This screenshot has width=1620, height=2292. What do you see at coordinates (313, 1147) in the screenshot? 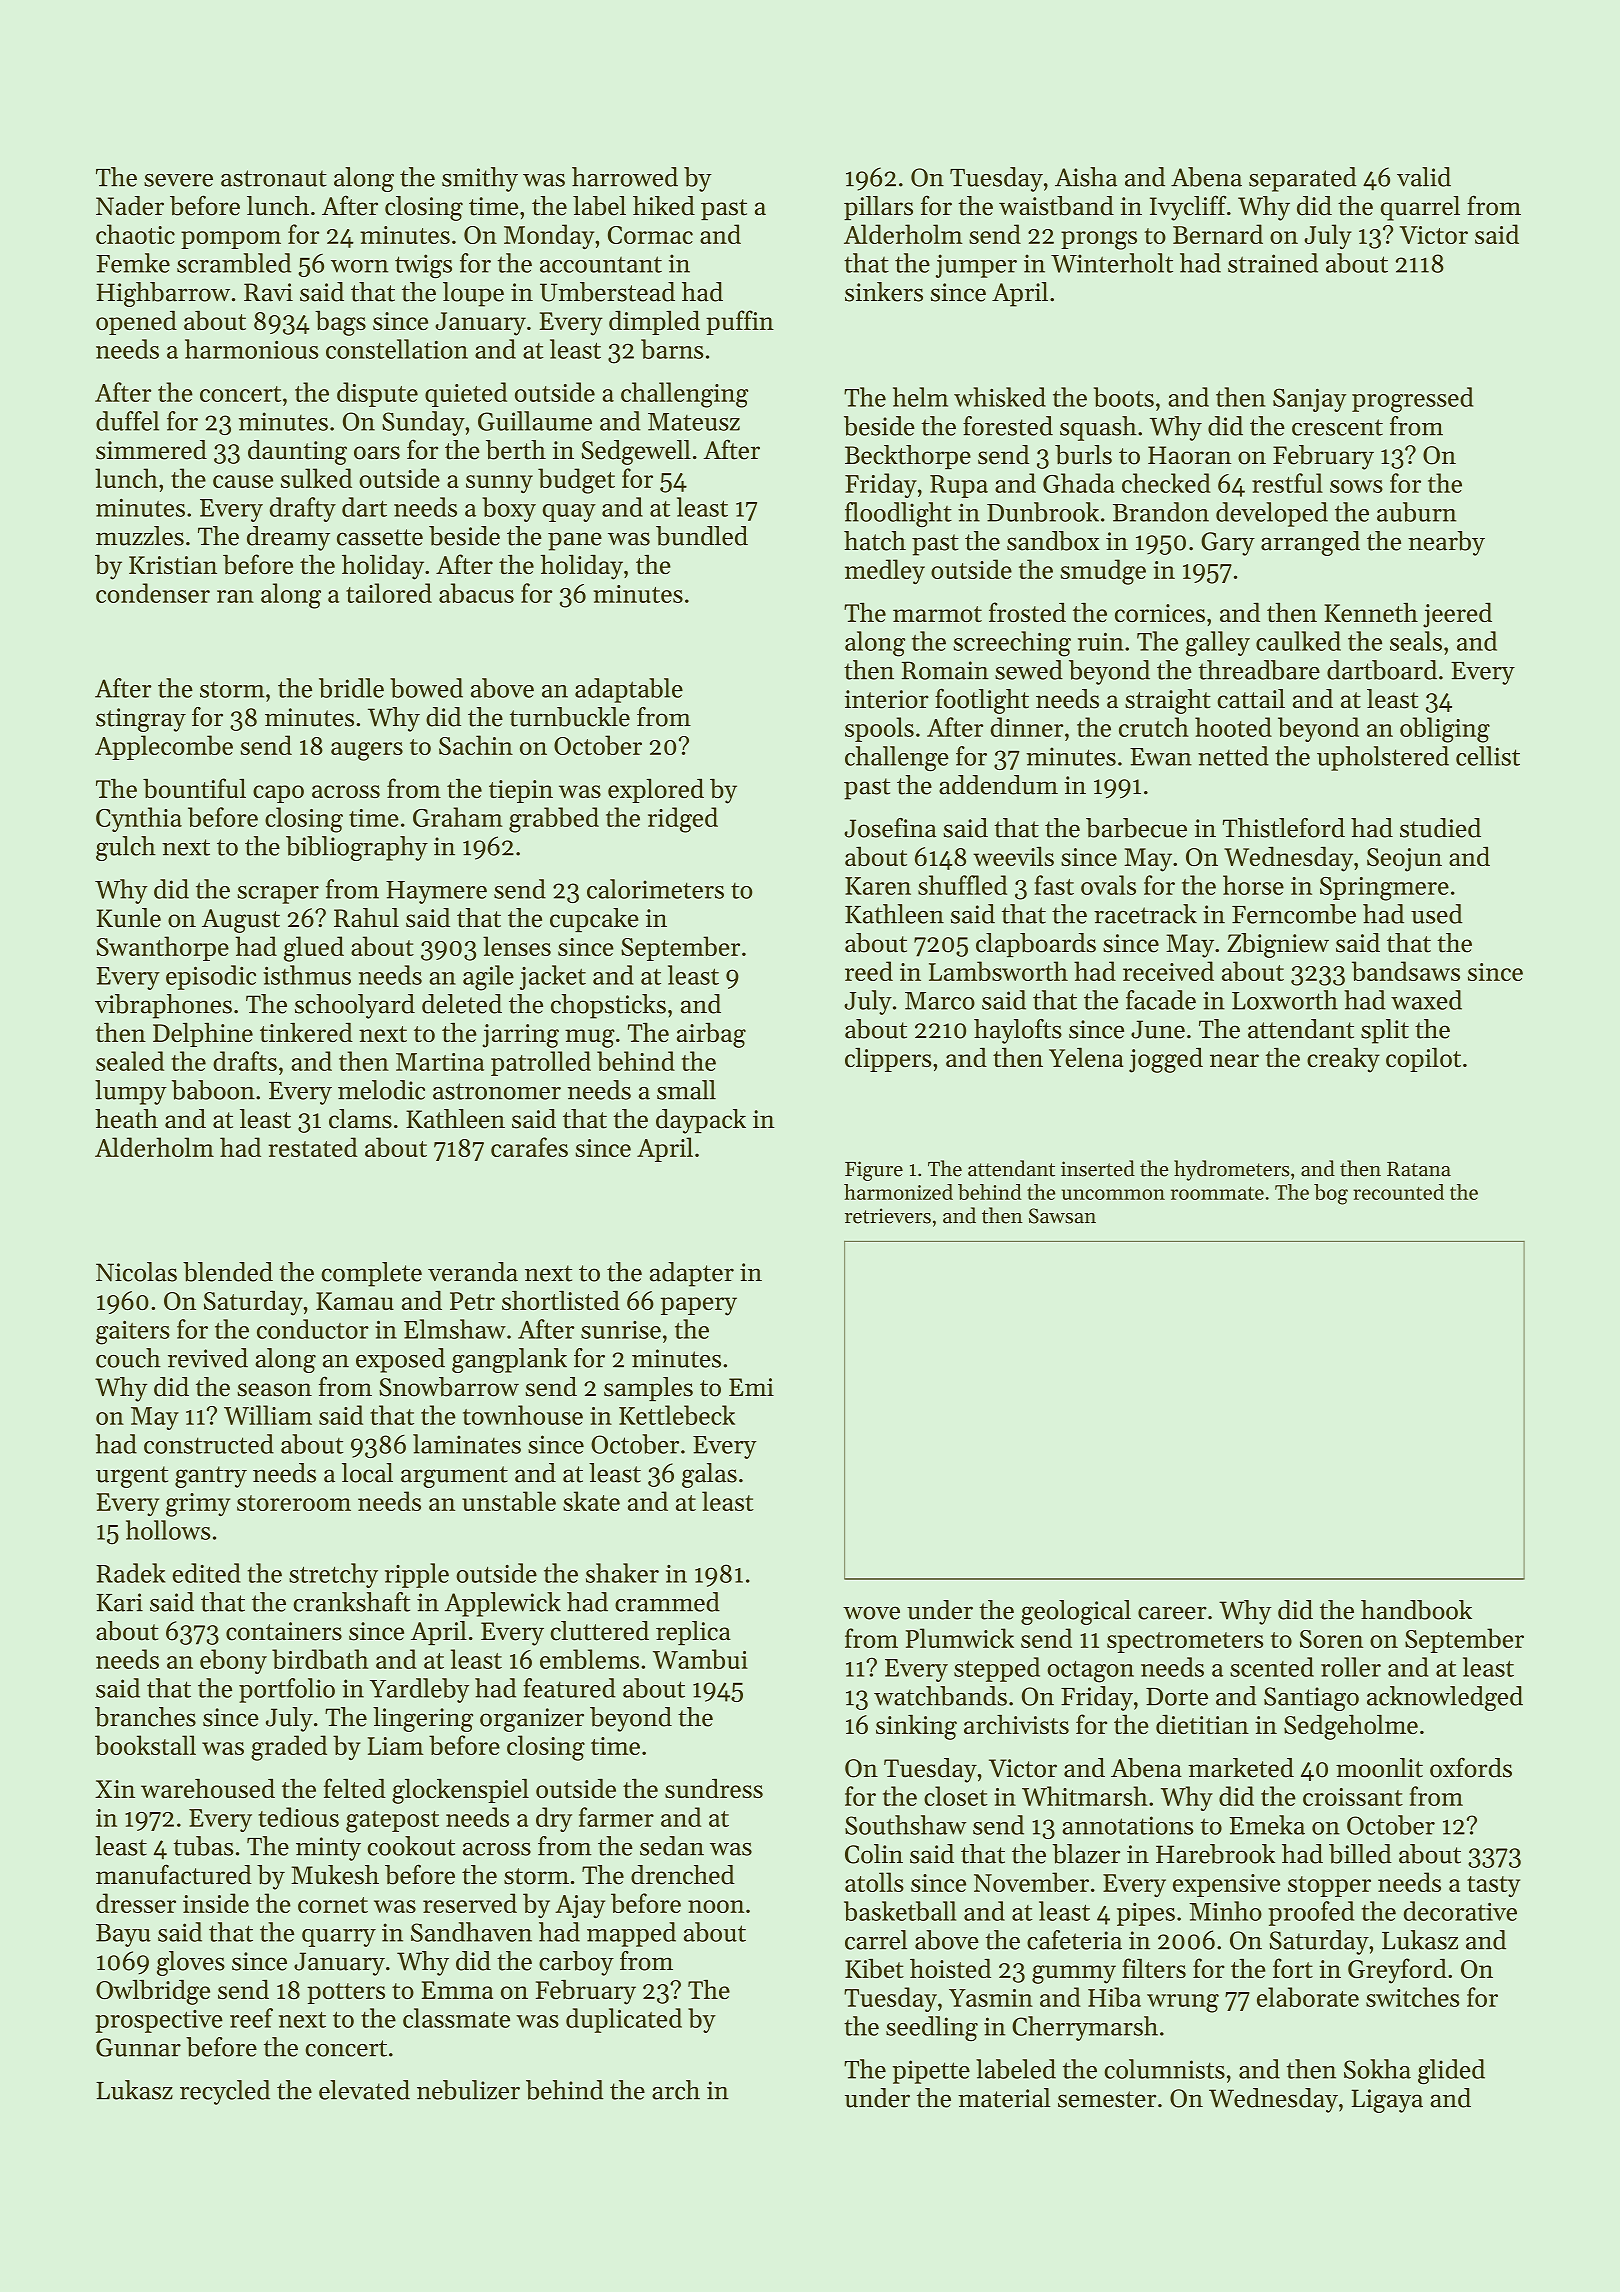
I see `restated` at bounding box center [313, 1147].
